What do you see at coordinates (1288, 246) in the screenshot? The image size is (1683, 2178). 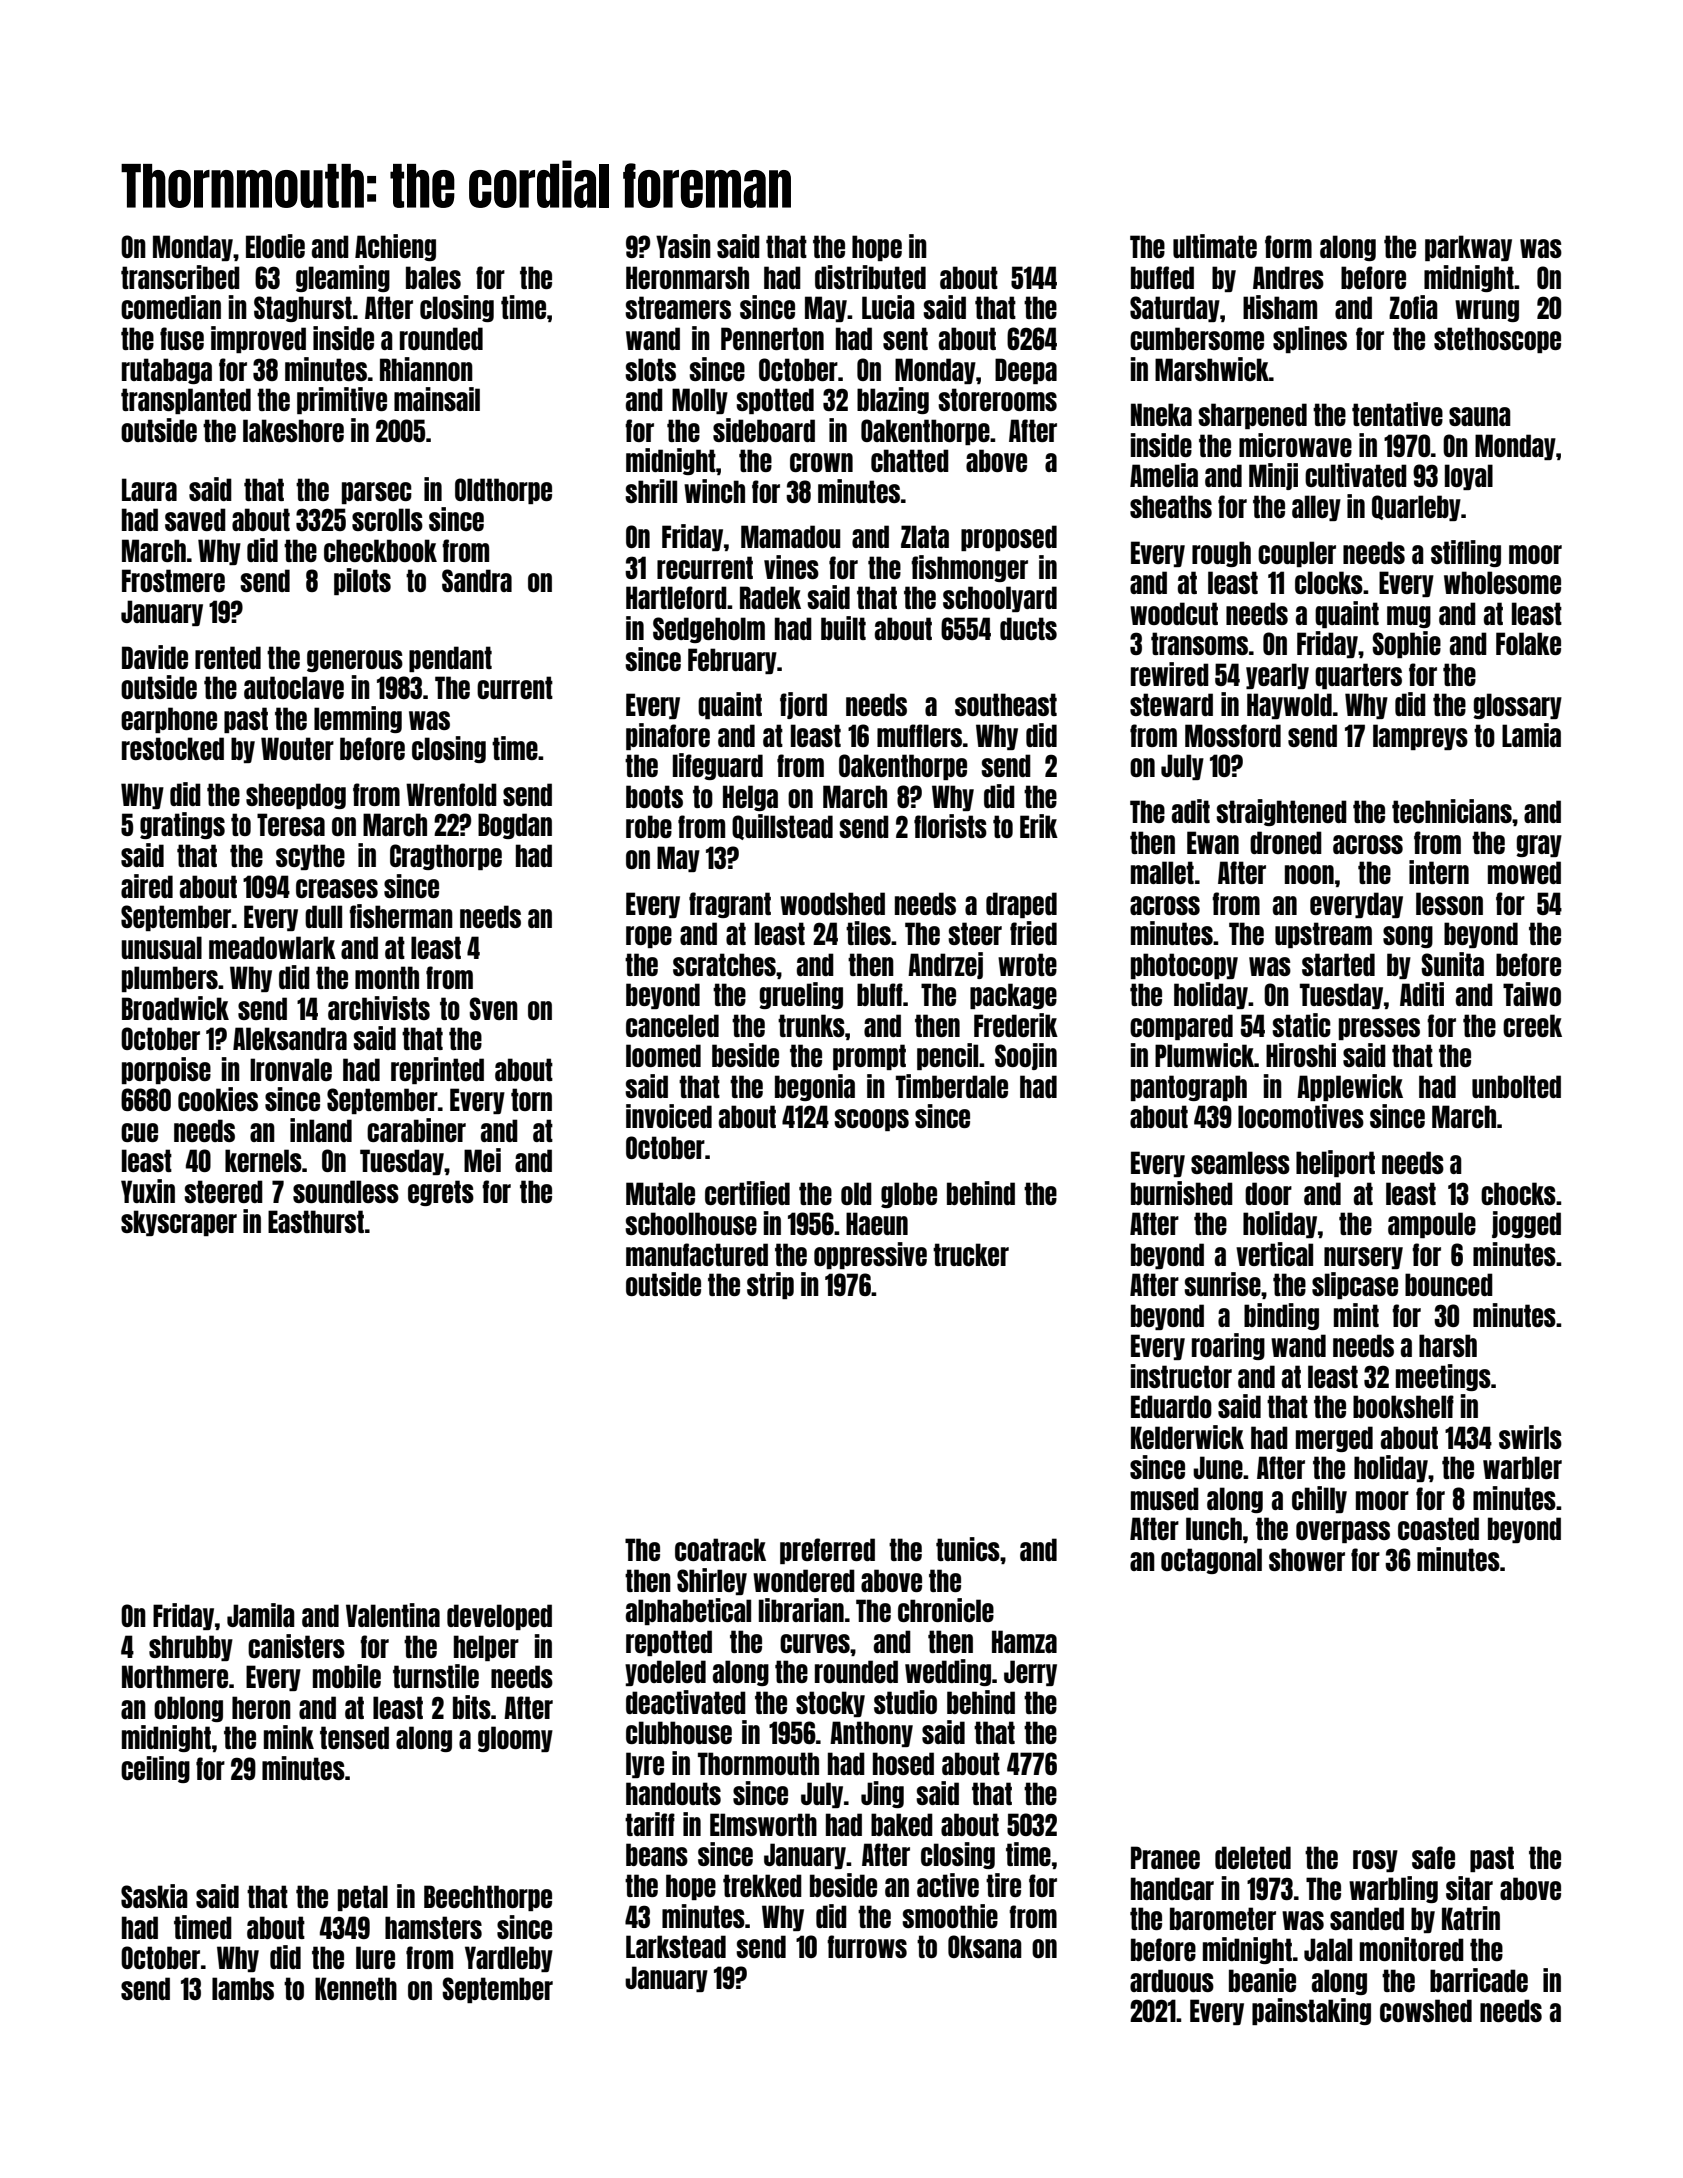 I see `form` at bounding box center [1288, 246].
